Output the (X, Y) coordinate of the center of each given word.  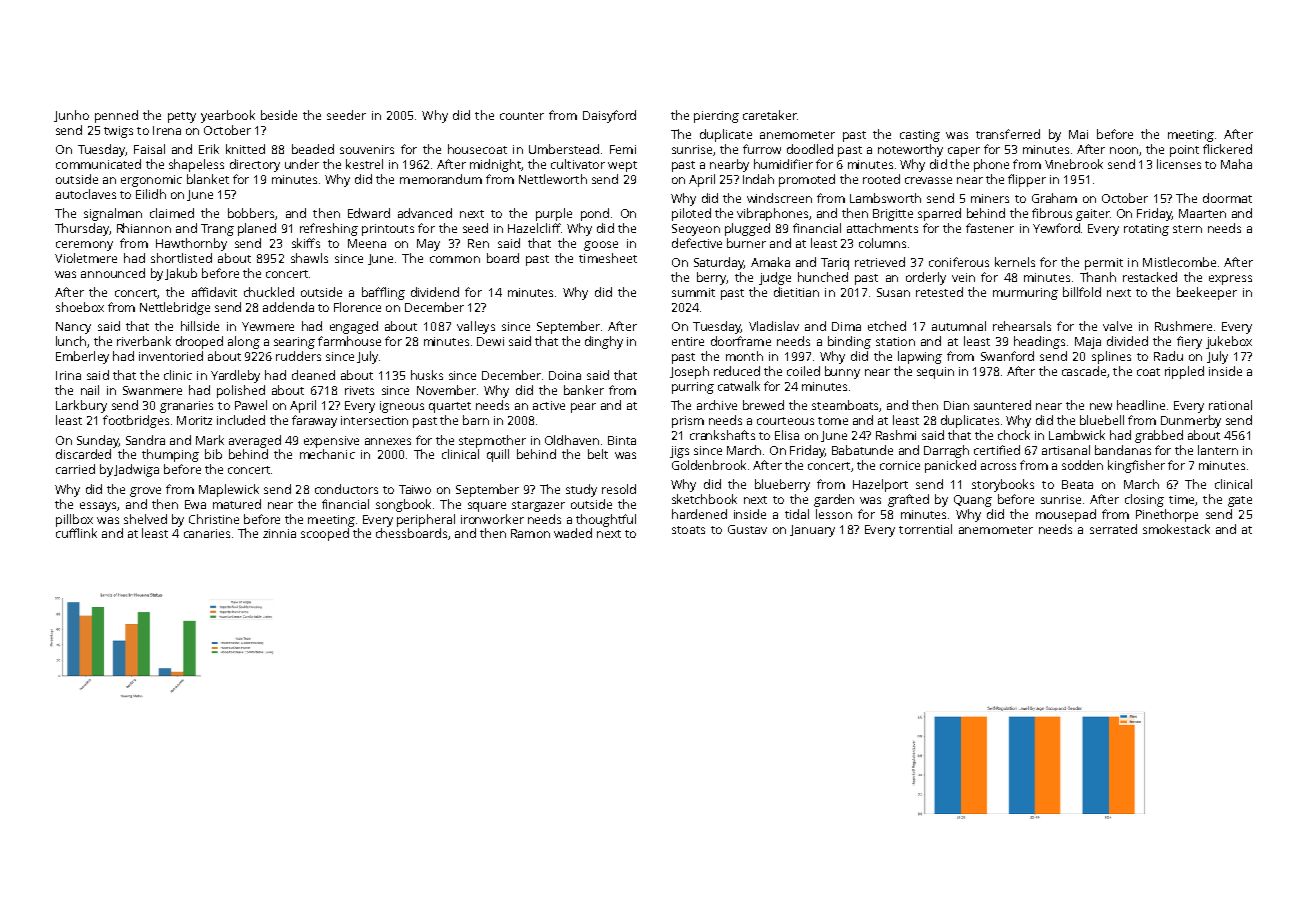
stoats (688, 530)
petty (182, 117)
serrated (1113, 529)
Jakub (181, 274)
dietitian (796, 292)
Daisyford (609, 116)
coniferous (959, 262)
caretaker (770, 115)
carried (75, 469)
